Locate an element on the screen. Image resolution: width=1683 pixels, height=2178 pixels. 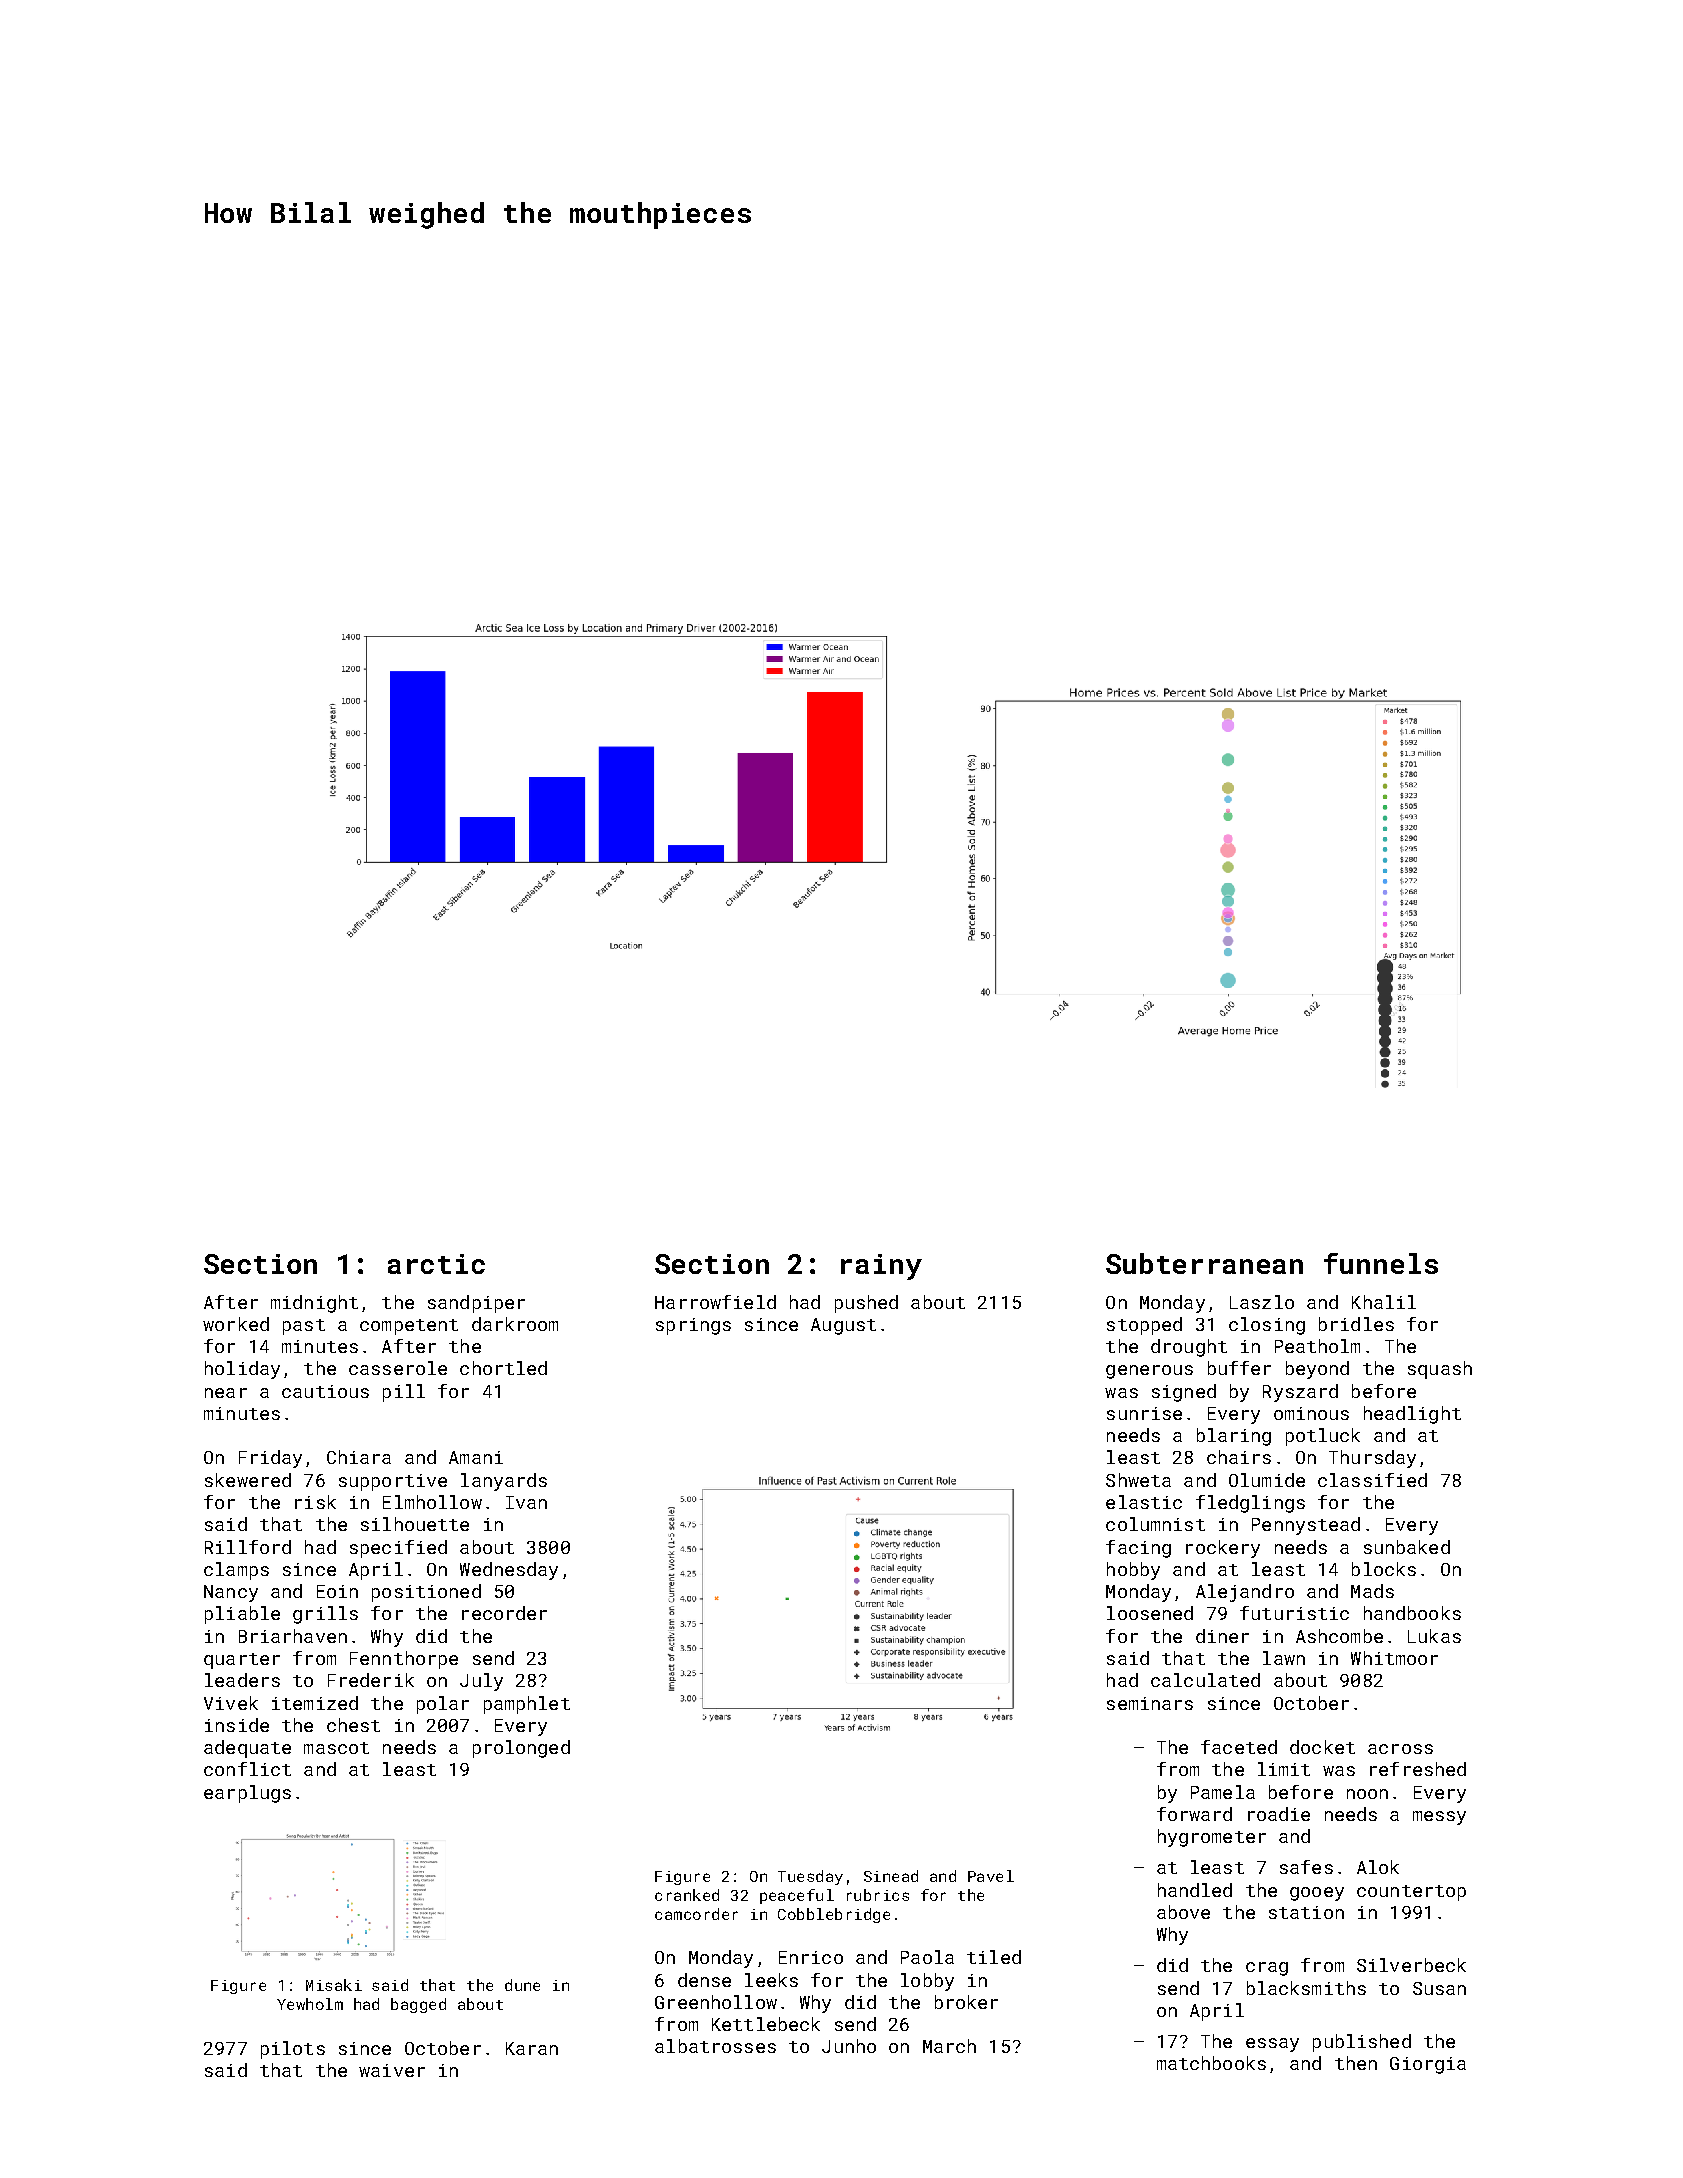
earplugs is located at coordinates (247, 1794).
